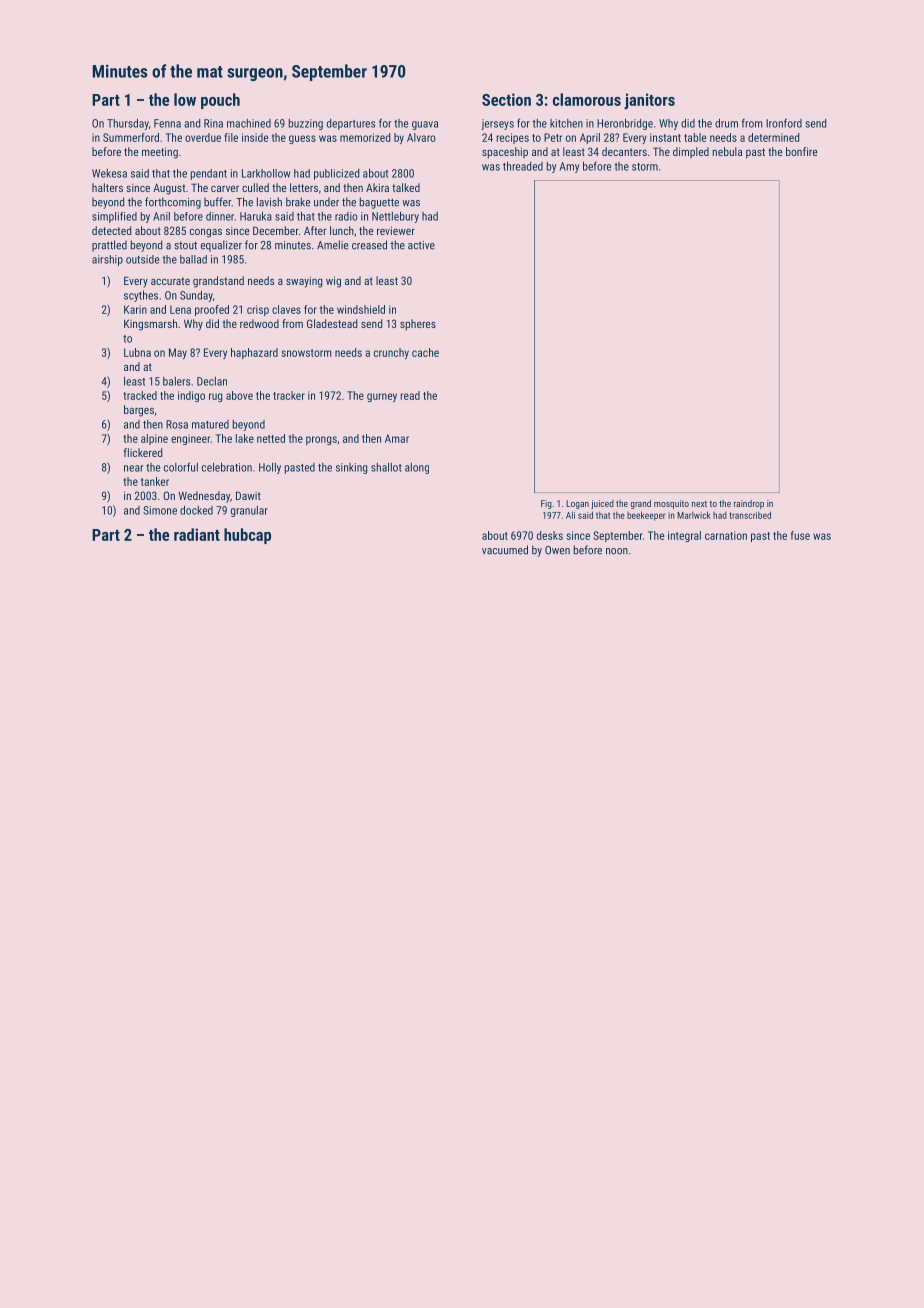 The image size is (924, 1308). I want to click on congas, so click(206, 233).
